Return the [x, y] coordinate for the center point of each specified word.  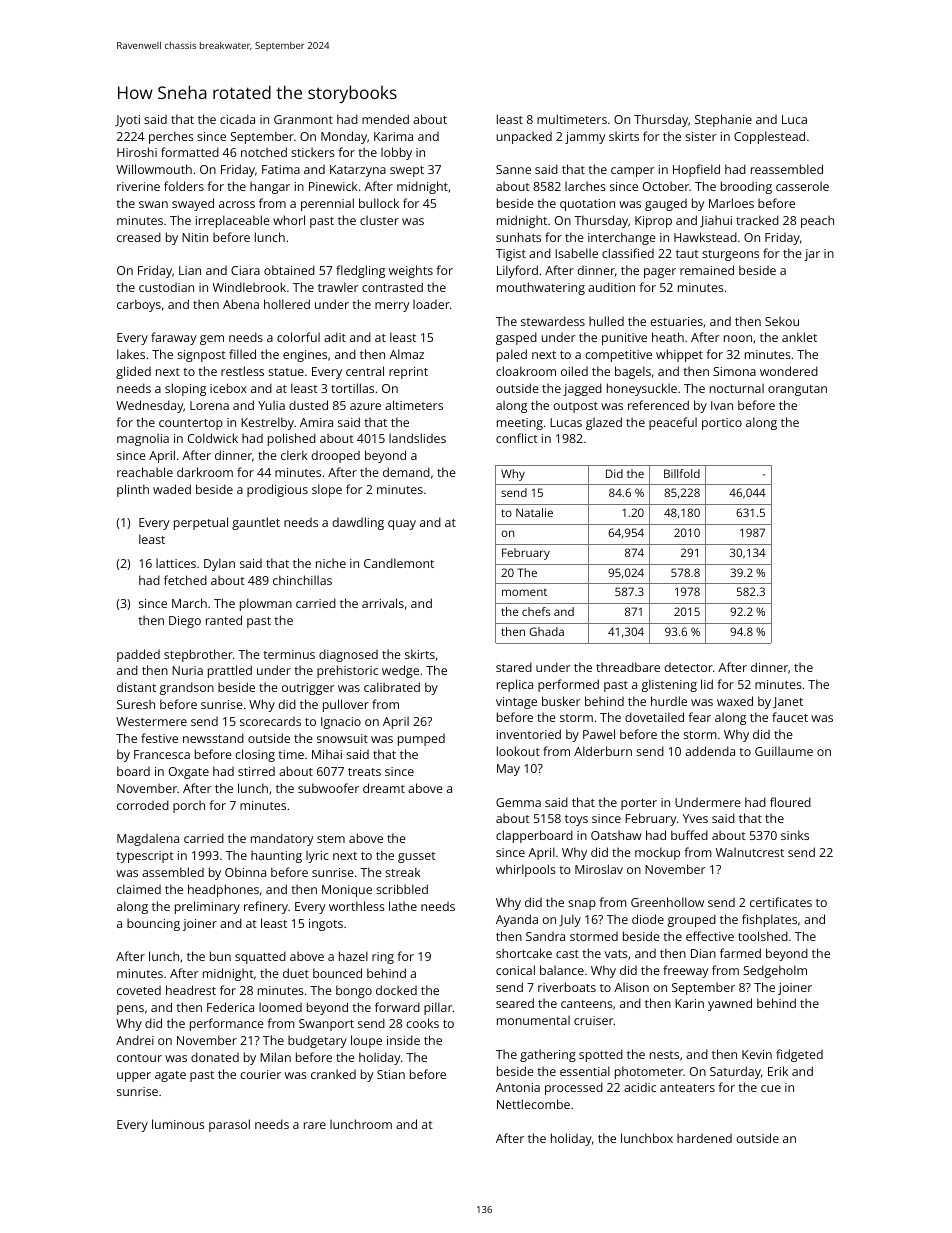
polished [292, 439]
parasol [229, 1125]
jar [812, 255]
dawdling [358, 523]
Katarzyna [358, 171]
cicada [237, 119]
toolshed [763, 936]
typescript [145, 857]
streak [403, 872]
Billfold [682, 473]
